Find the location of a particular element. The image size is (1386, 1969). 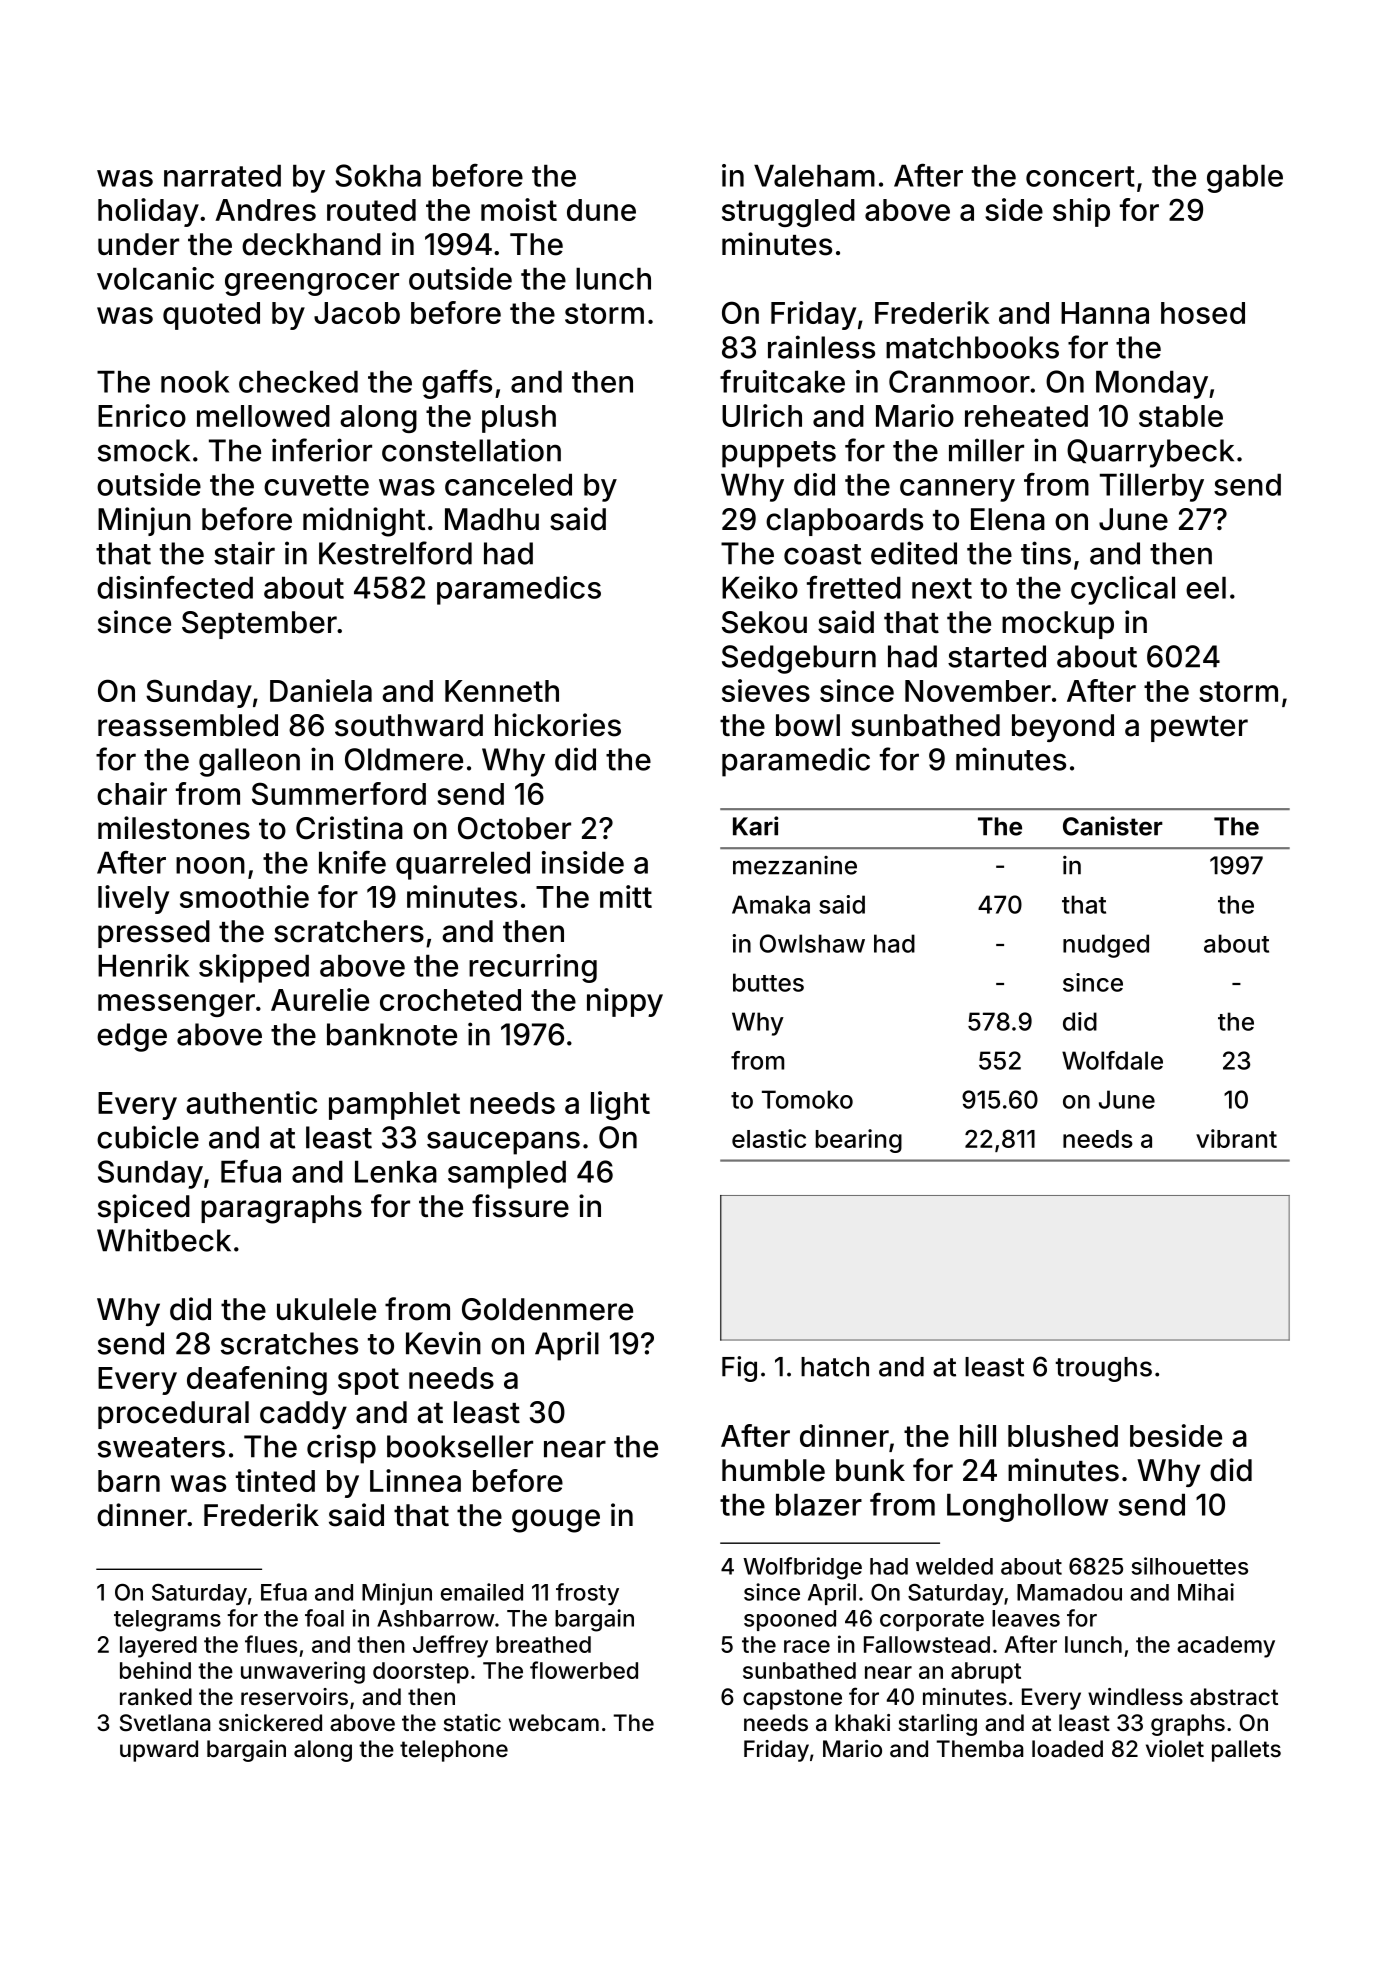

Keiko is located at coordinates (760, 587).
